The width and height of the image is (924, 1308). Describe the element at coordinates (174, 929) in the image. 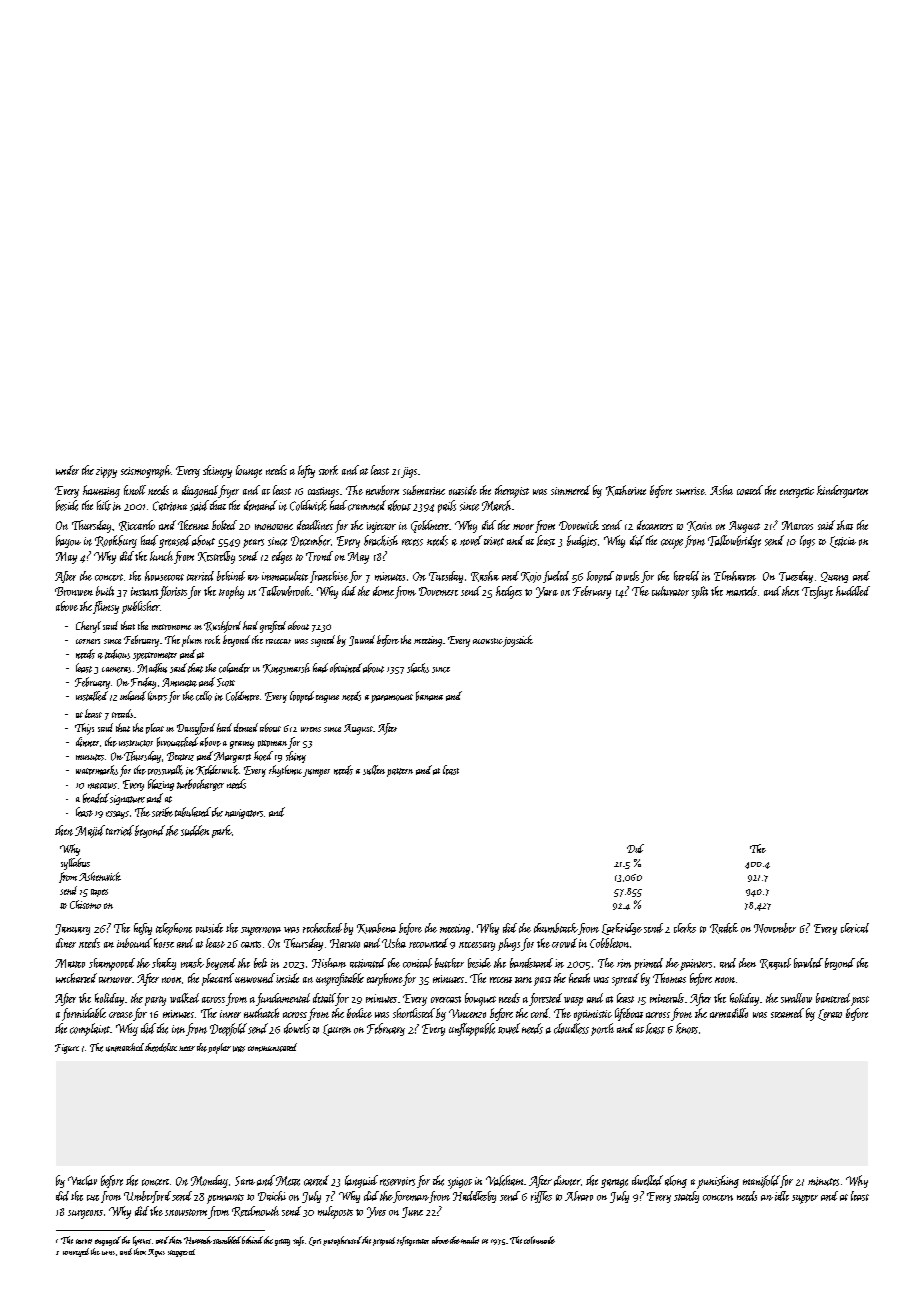

I see `telephone` at that location.
